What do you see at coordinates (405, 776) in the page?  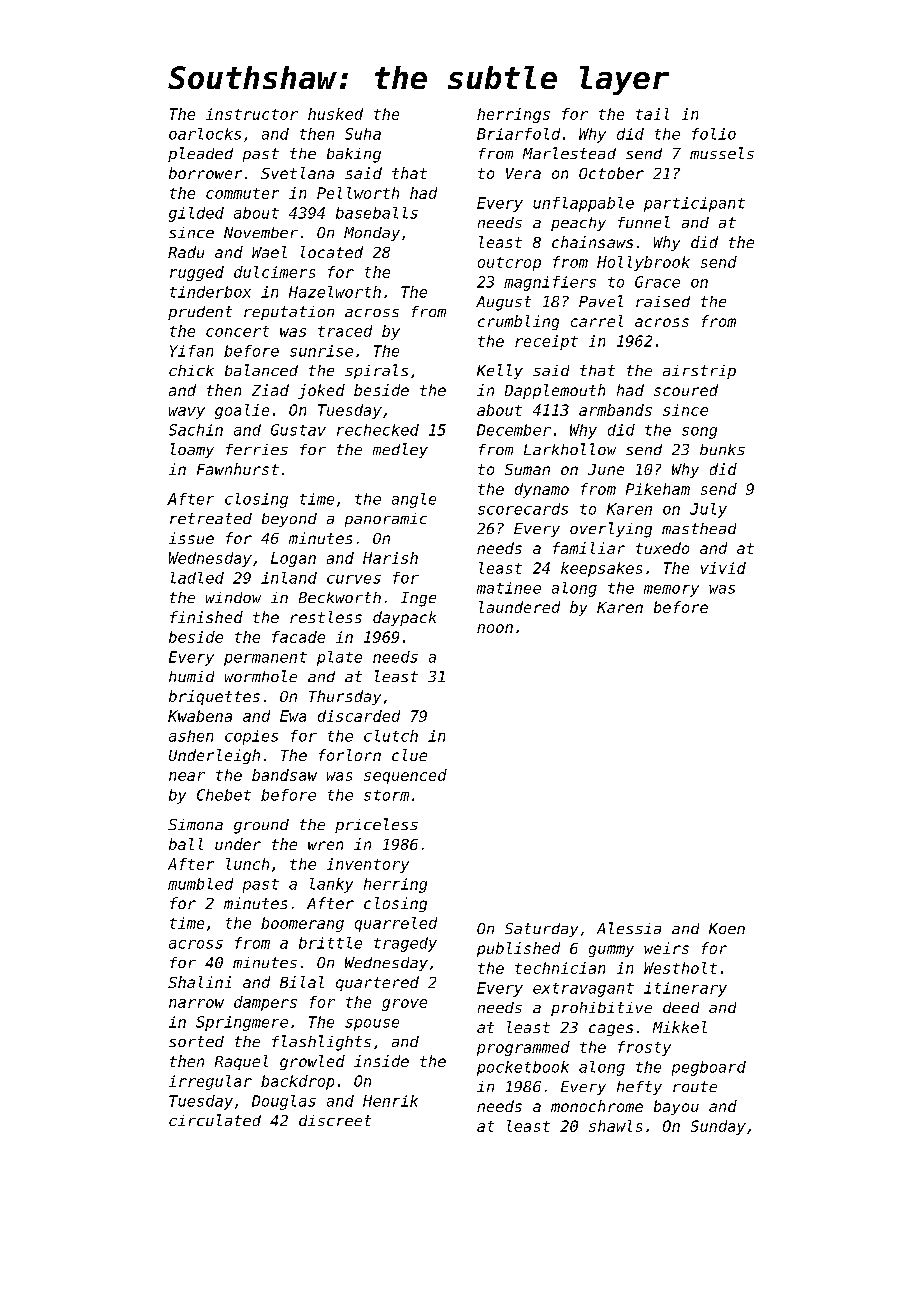 I see `sequenced` at bounding box center [405, 776].
